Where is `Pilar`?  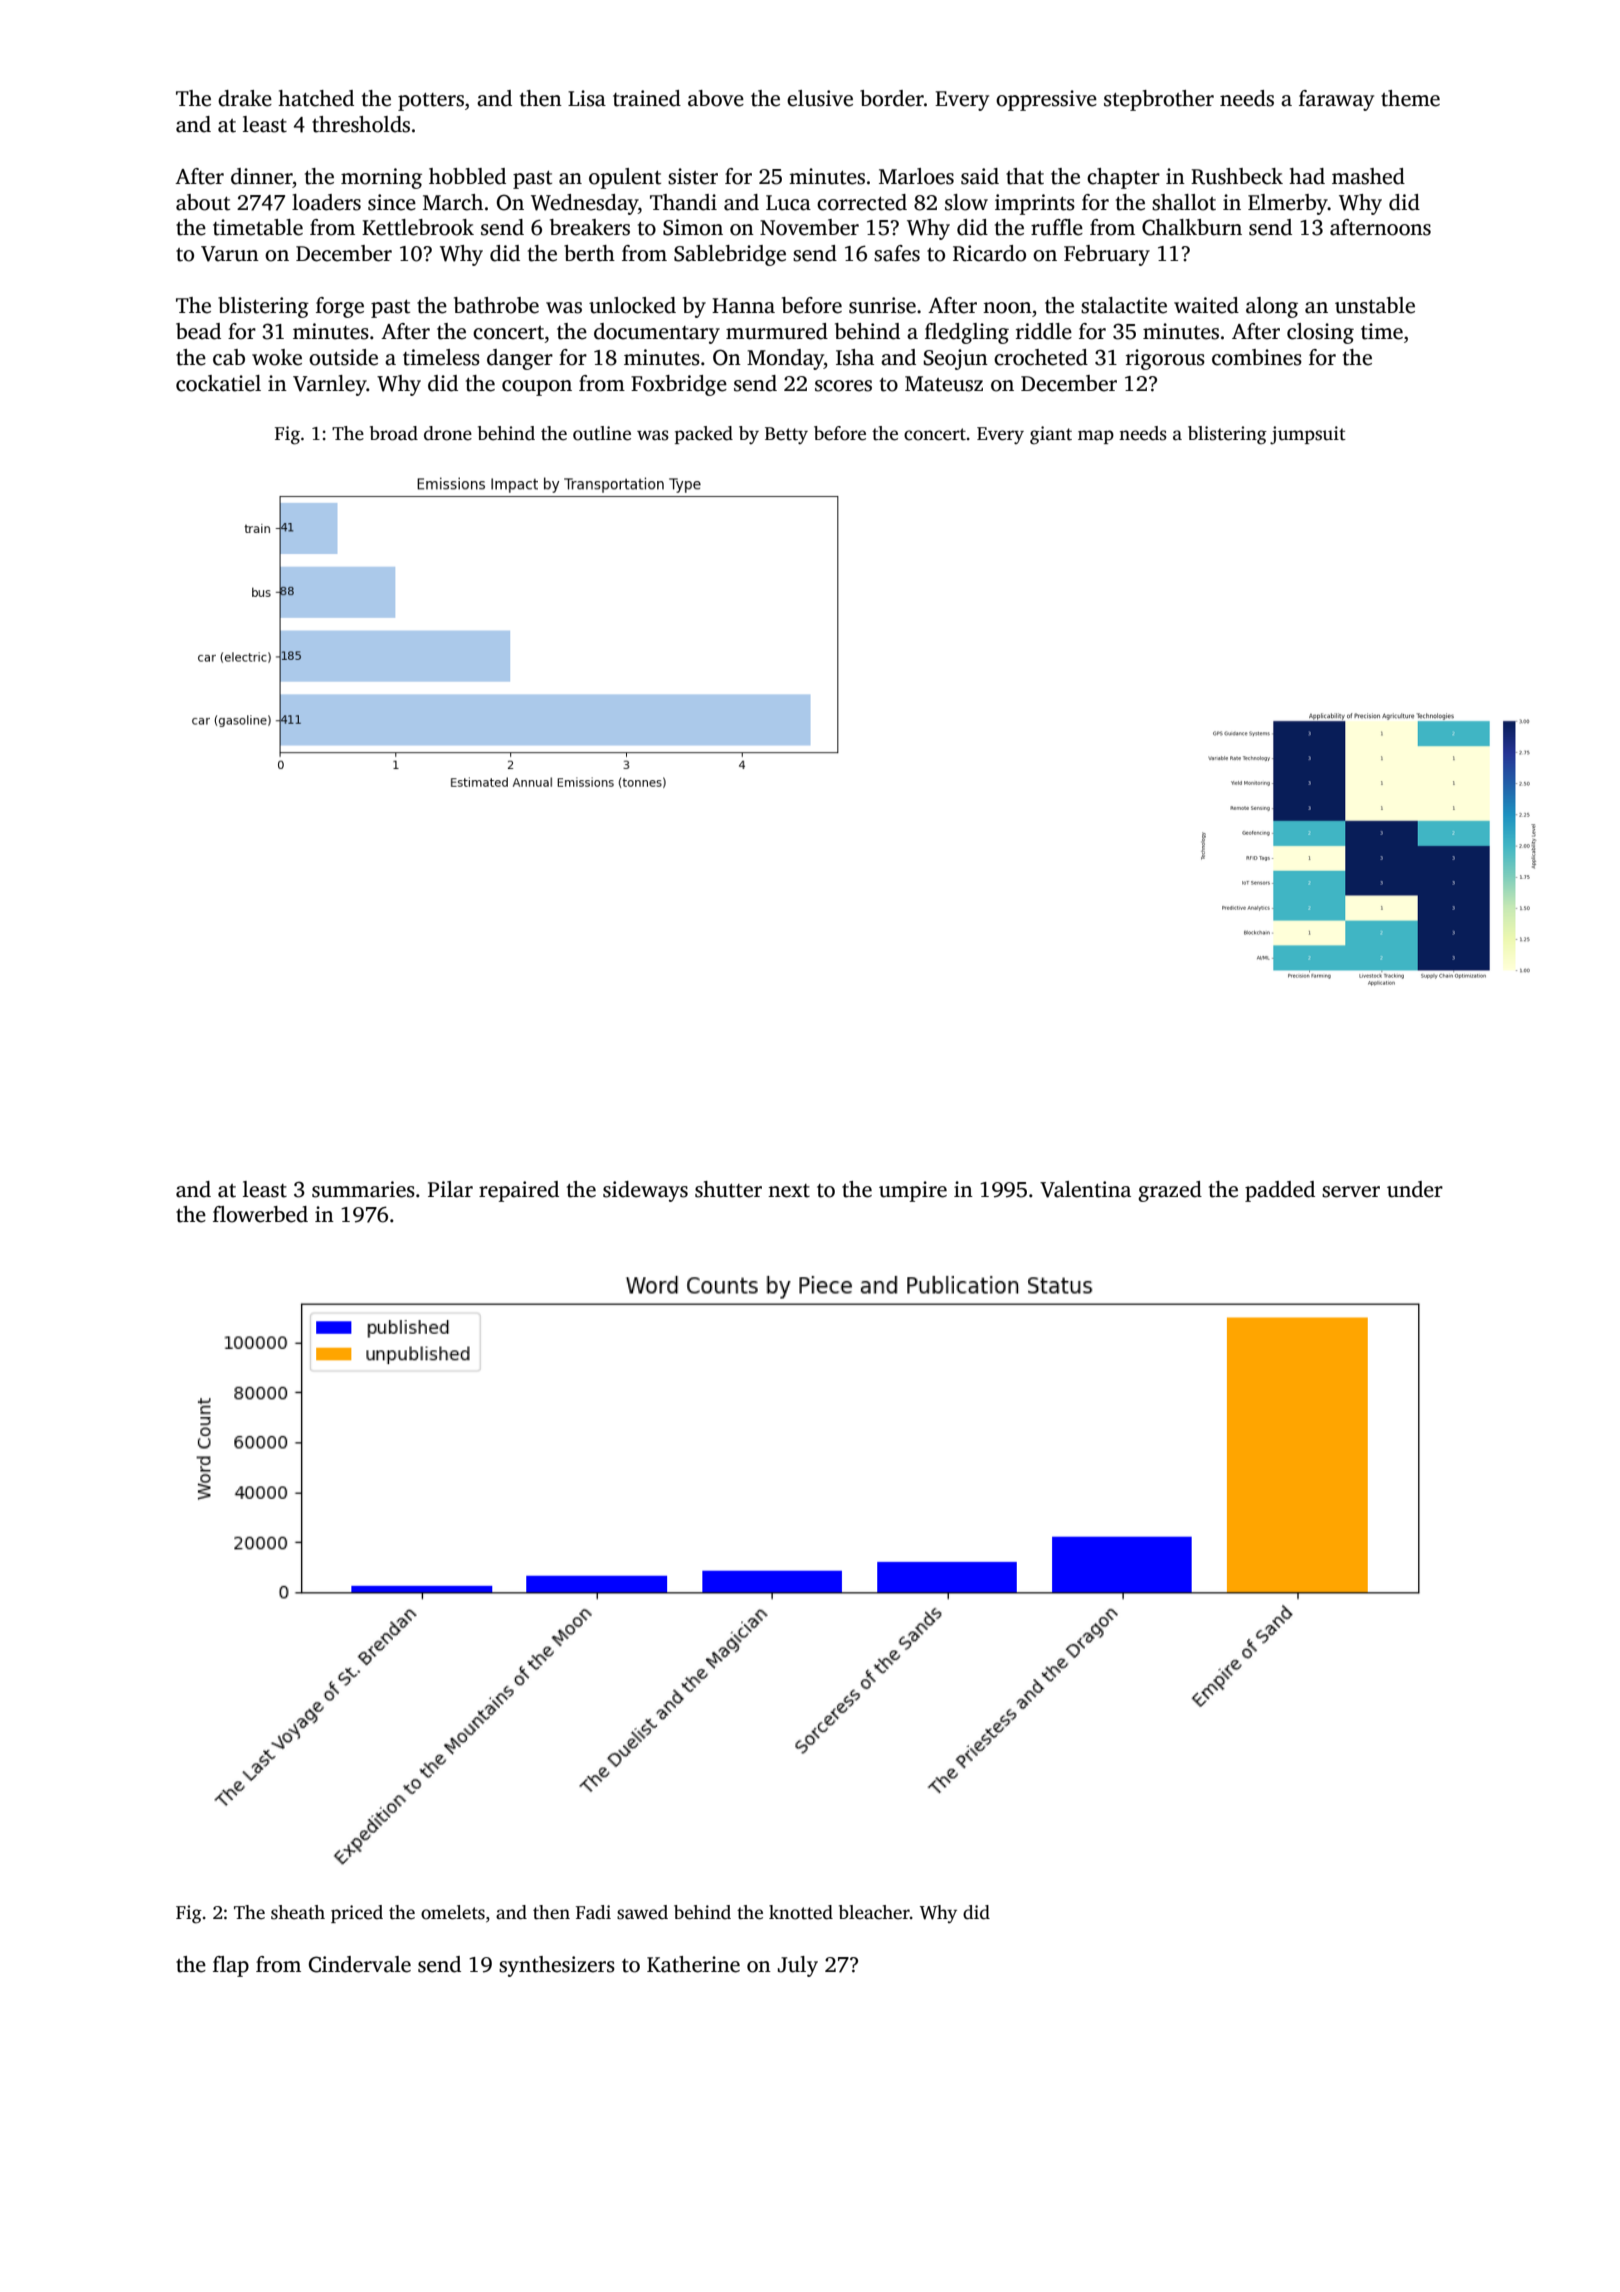
Pilar is located at coordinates (450, 1189).
